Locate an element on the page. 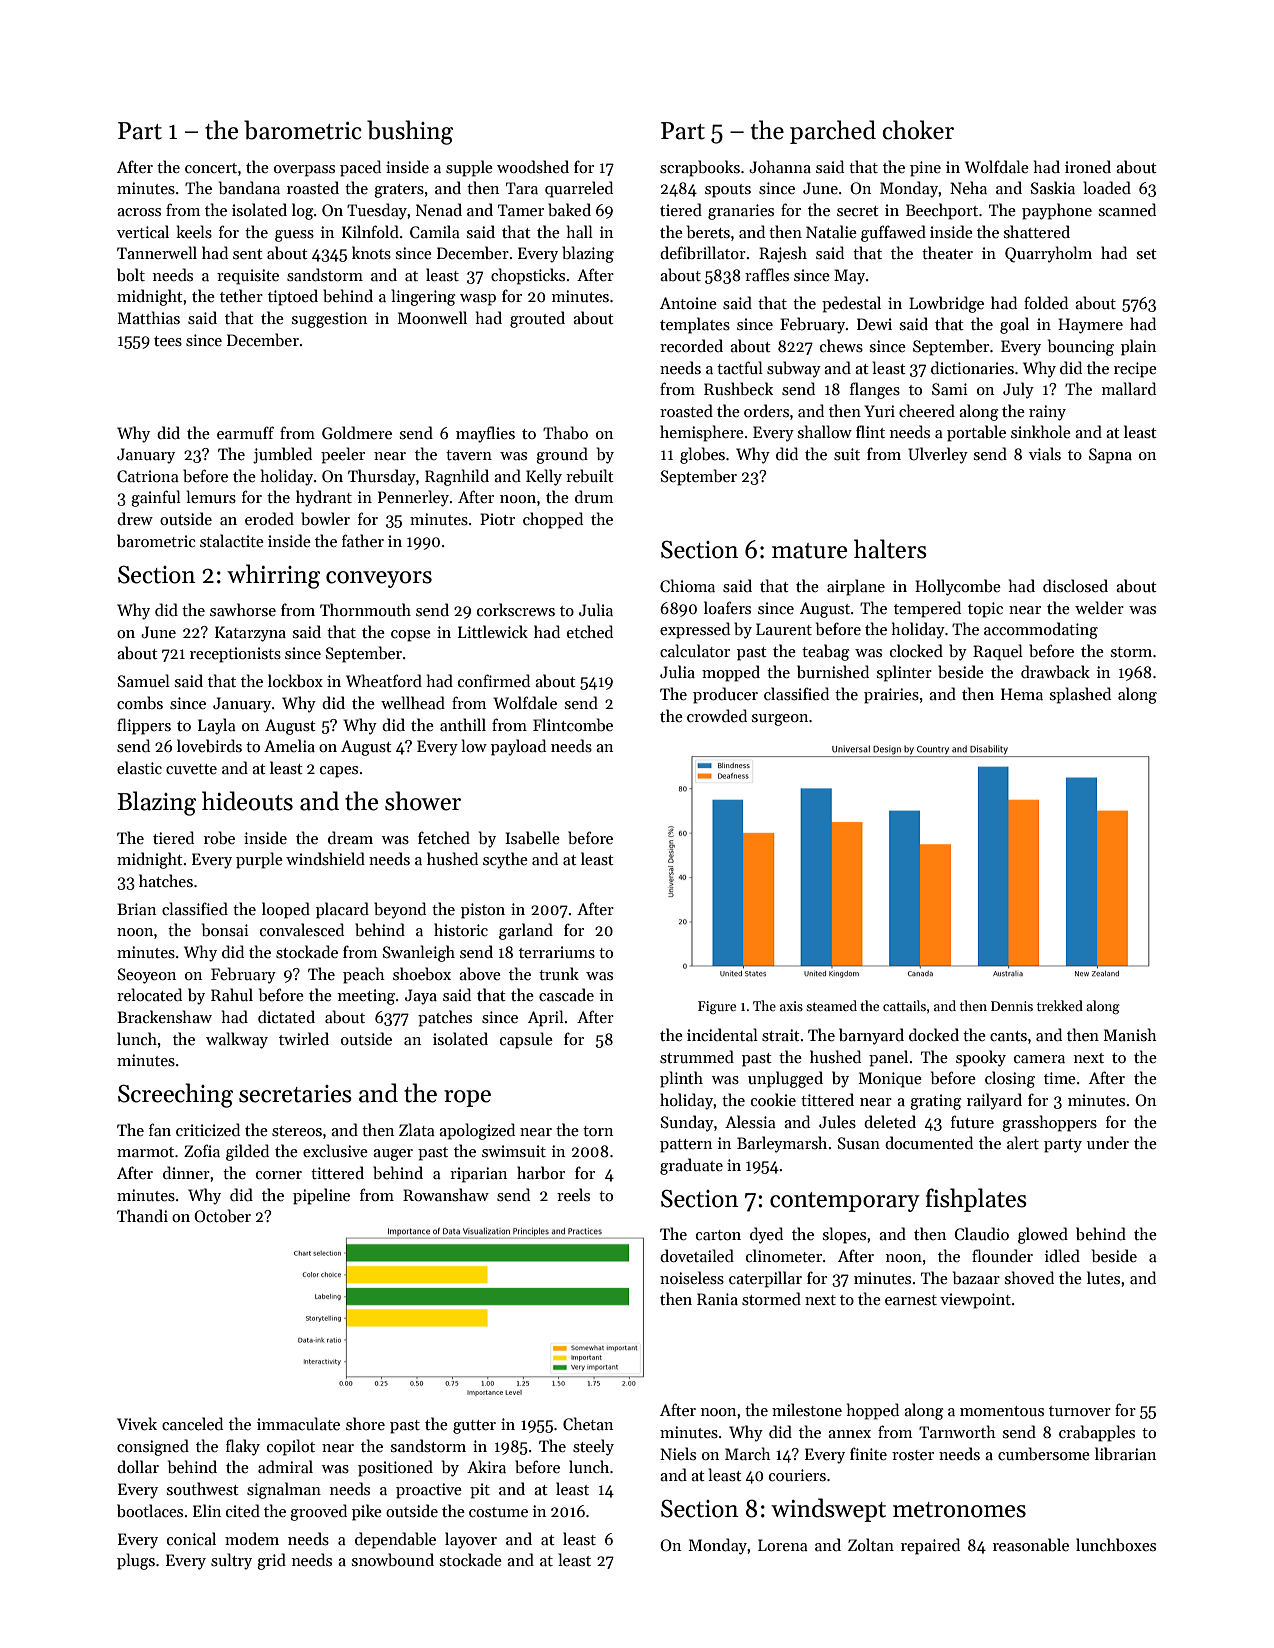  drew is located at coordinates (135, 518).
